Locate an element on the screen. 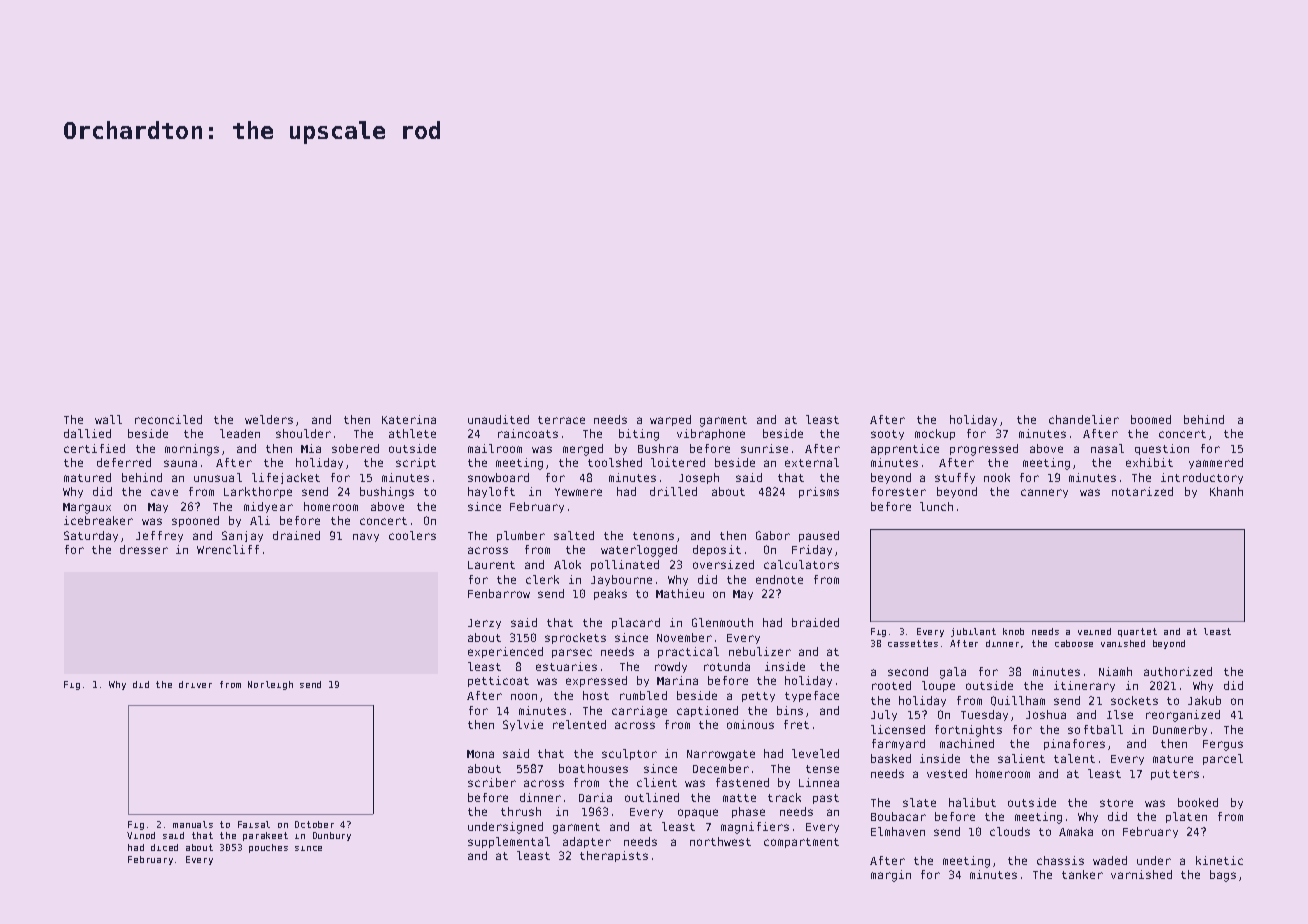 This screenshot has width=1308, height=924. boomed is located at coordinates (1151, 419).
